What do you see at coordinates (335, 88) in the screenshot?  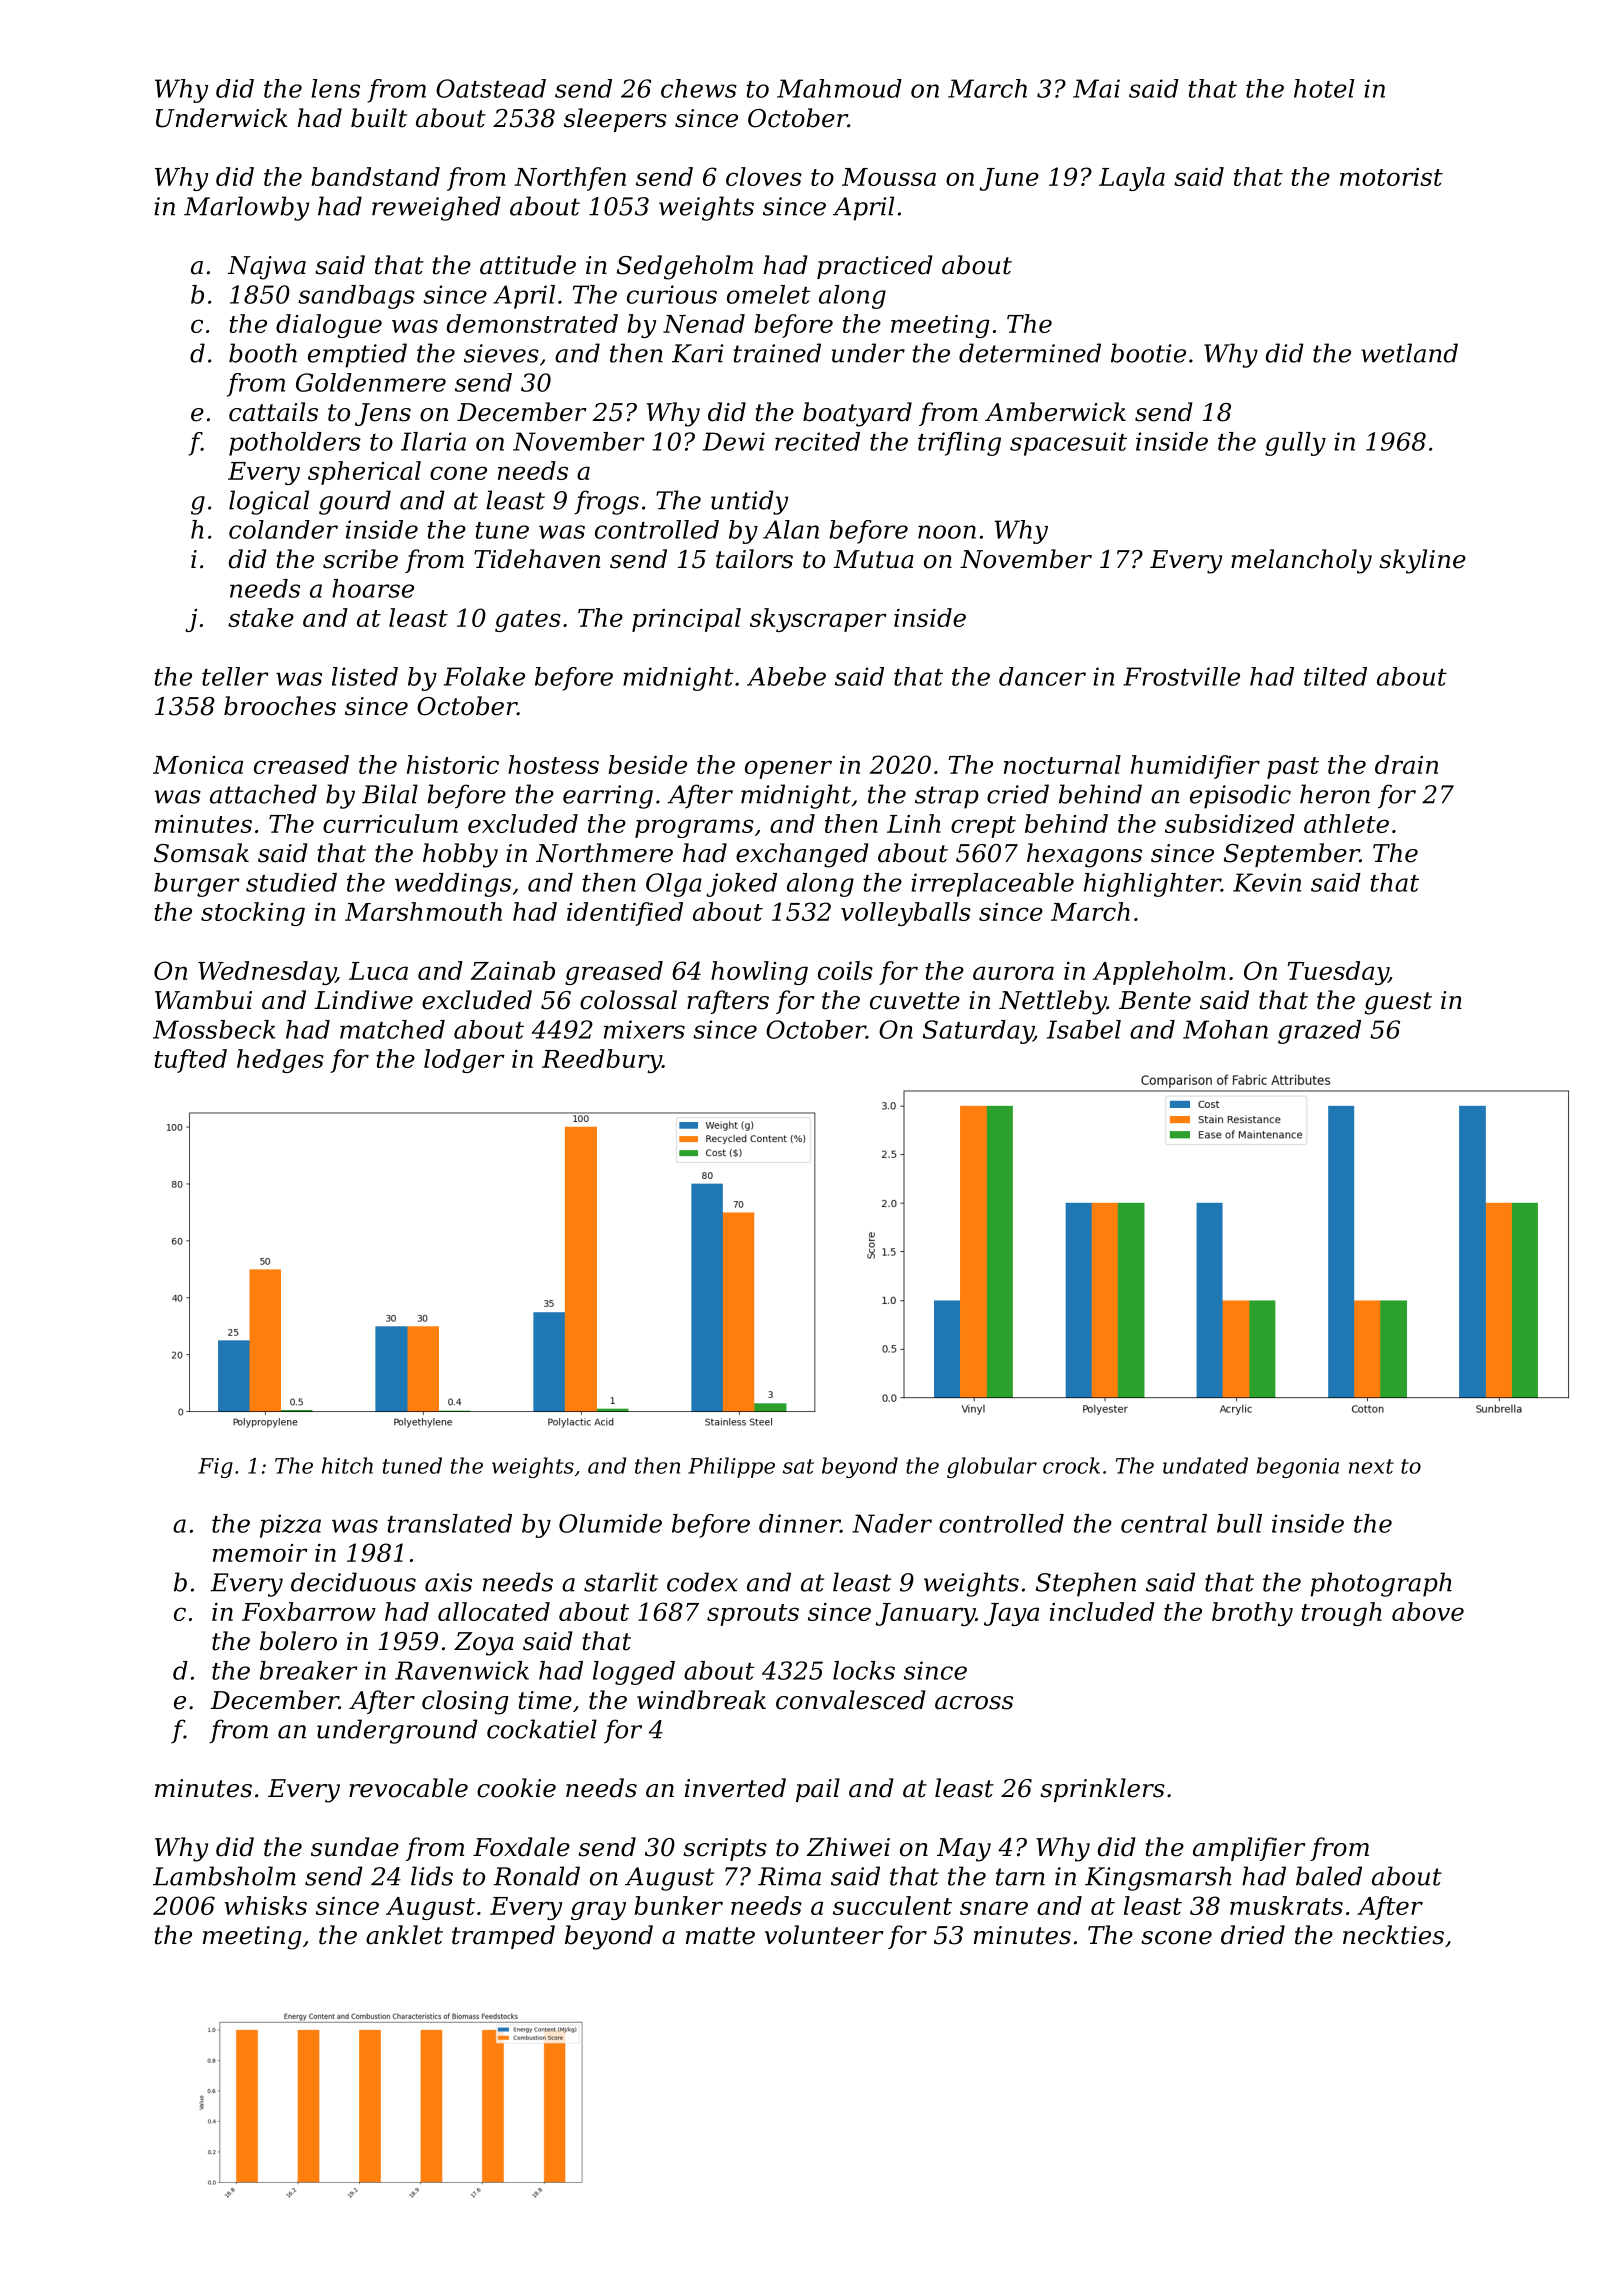 I see `lens` at bounding box center [335, 88].
